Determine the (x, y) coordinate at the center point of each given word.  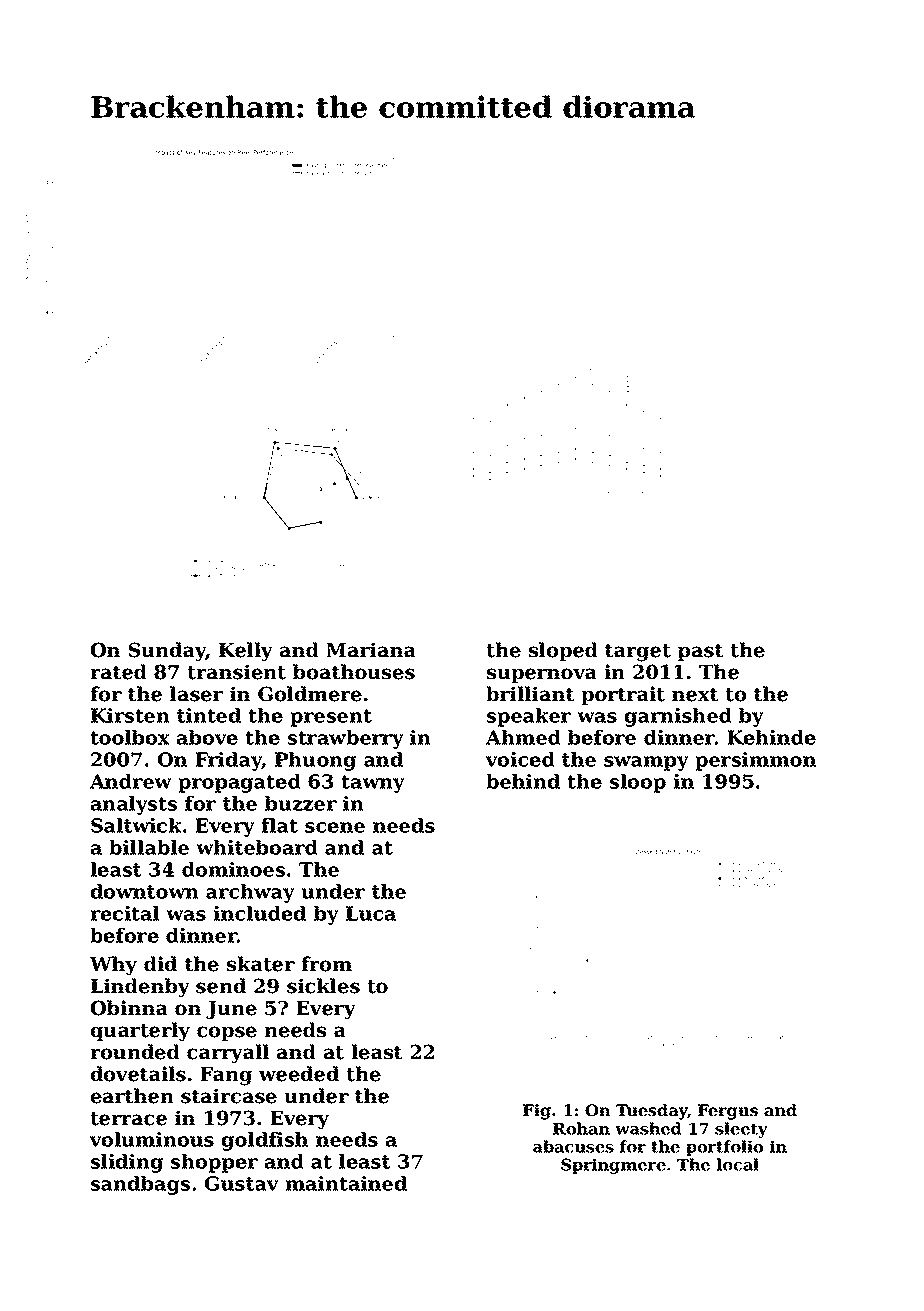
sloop (638, 783)
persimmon (755, 761)
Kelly (246, 652)
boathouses (354, 672)
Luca (371, 913)
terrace (128, 1119)
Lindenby (140, 988)
